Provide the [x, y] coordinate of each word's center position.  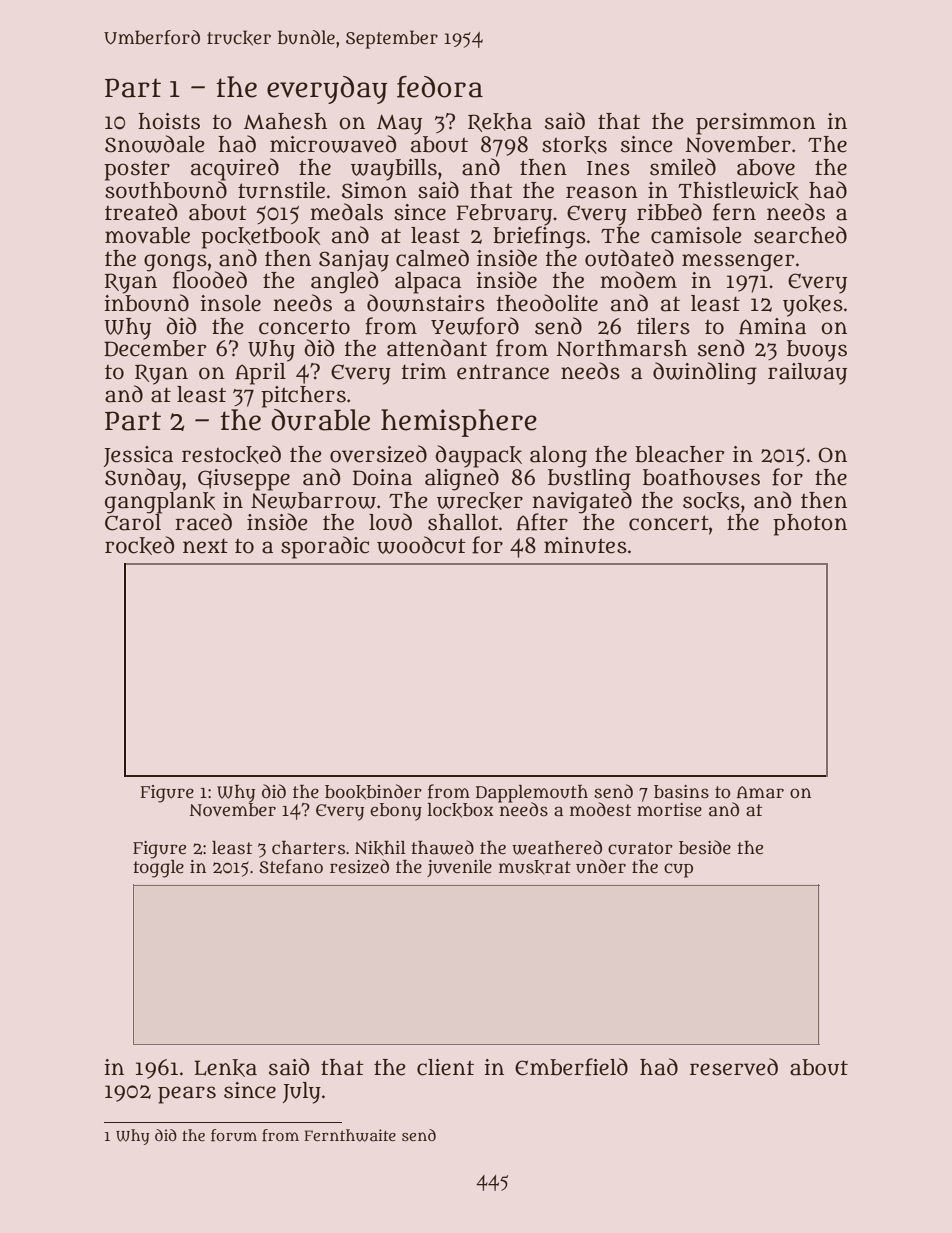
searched [800, 235]
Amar [760, 792]
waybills [394, 170]
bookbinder [373, 792]
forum [234, 1135]
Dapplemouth [532, 793]
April [260, 374]
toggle [158, 869]
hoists [169, 121]
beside [705, 847]
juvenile [459, 868]
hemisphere [459, 423]
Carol [133, 522]
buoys [817, 351]
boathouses [701, 477]
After [542, 522]
